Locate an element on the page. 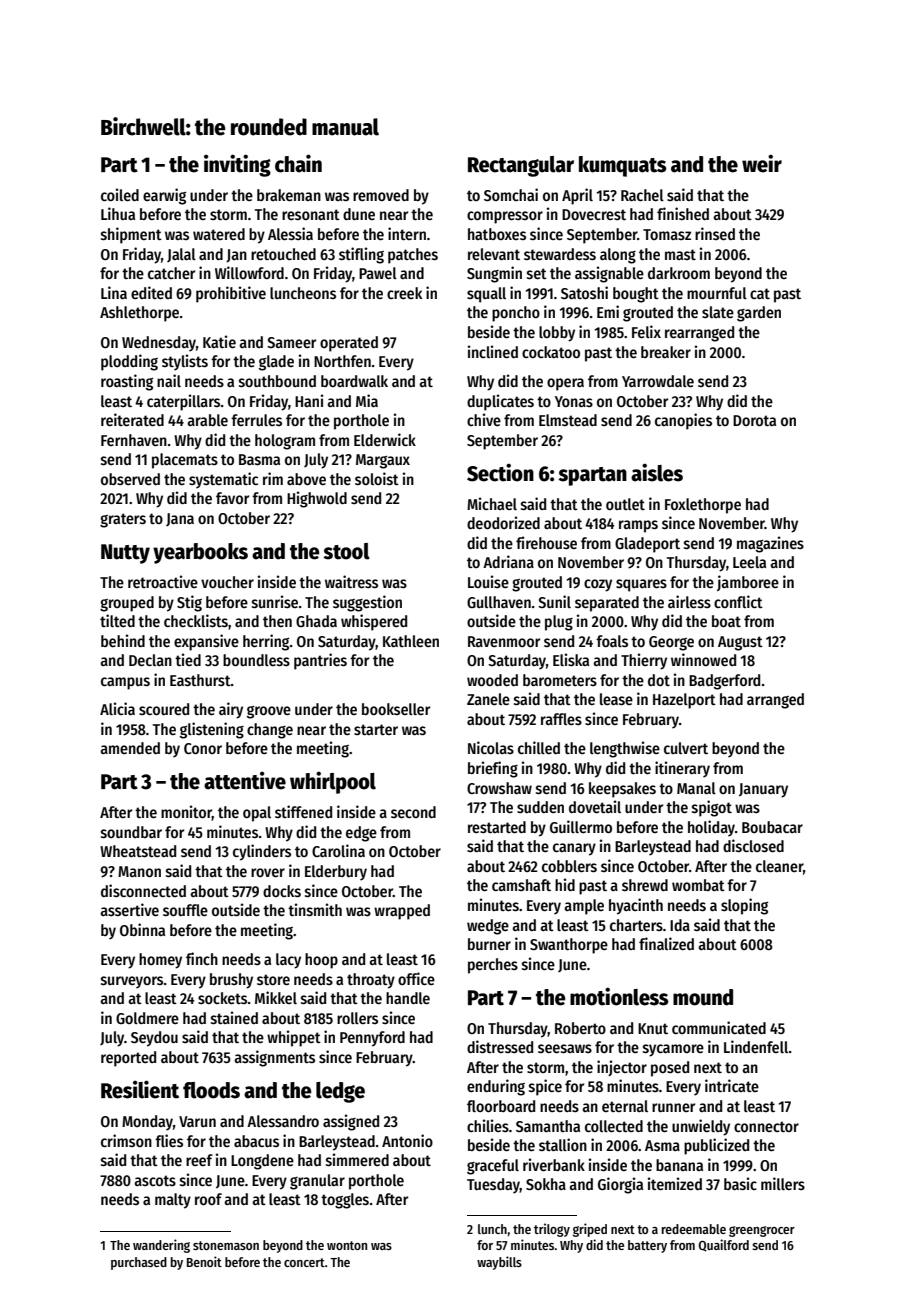 The image size is (908, 1316). Yonas is located at coordinates (574, 401).
